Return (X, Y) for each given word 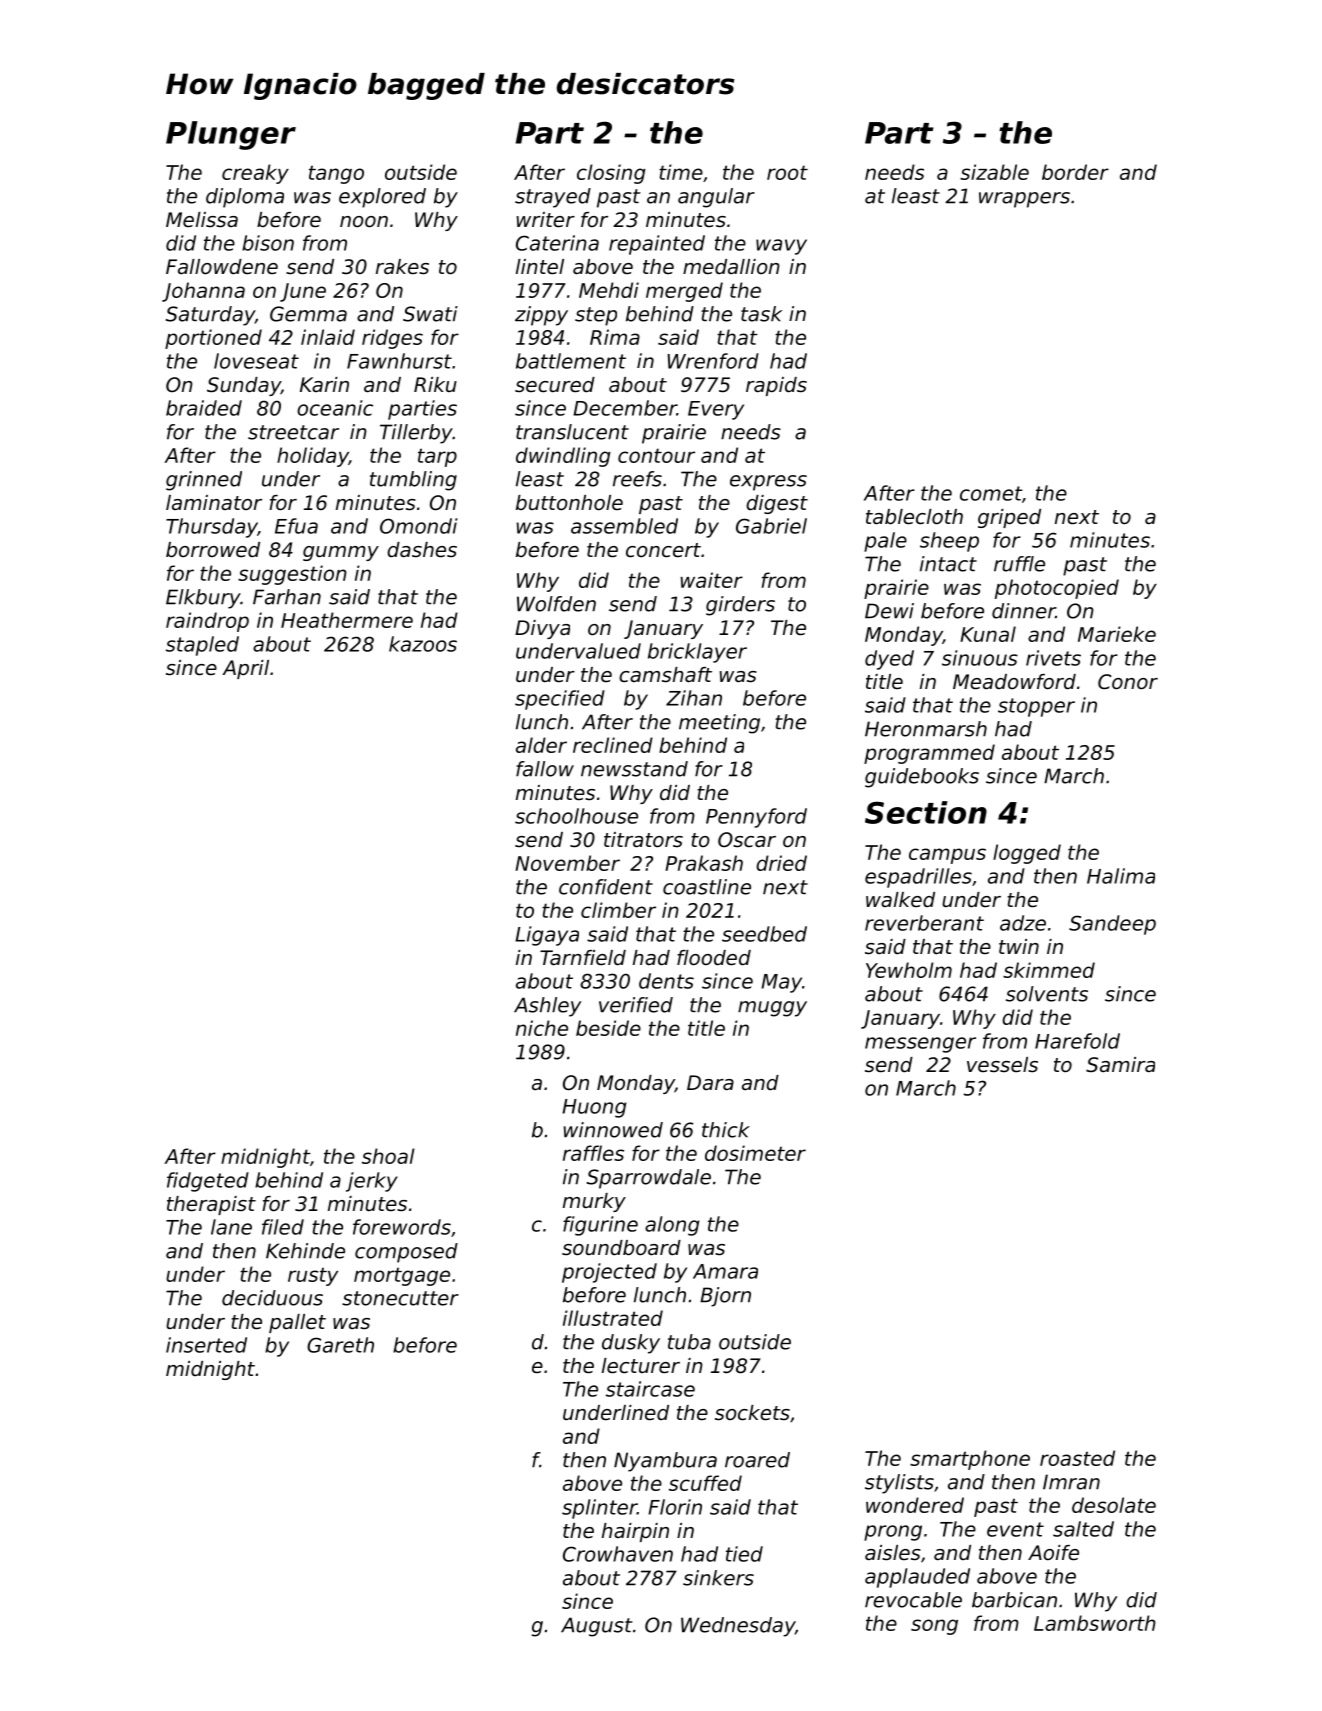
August (597, 1627)
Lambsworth (1095, 1623)
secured (555, 385)
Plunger (231, 135)
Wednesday (738, 1627)
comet (991, 493)
